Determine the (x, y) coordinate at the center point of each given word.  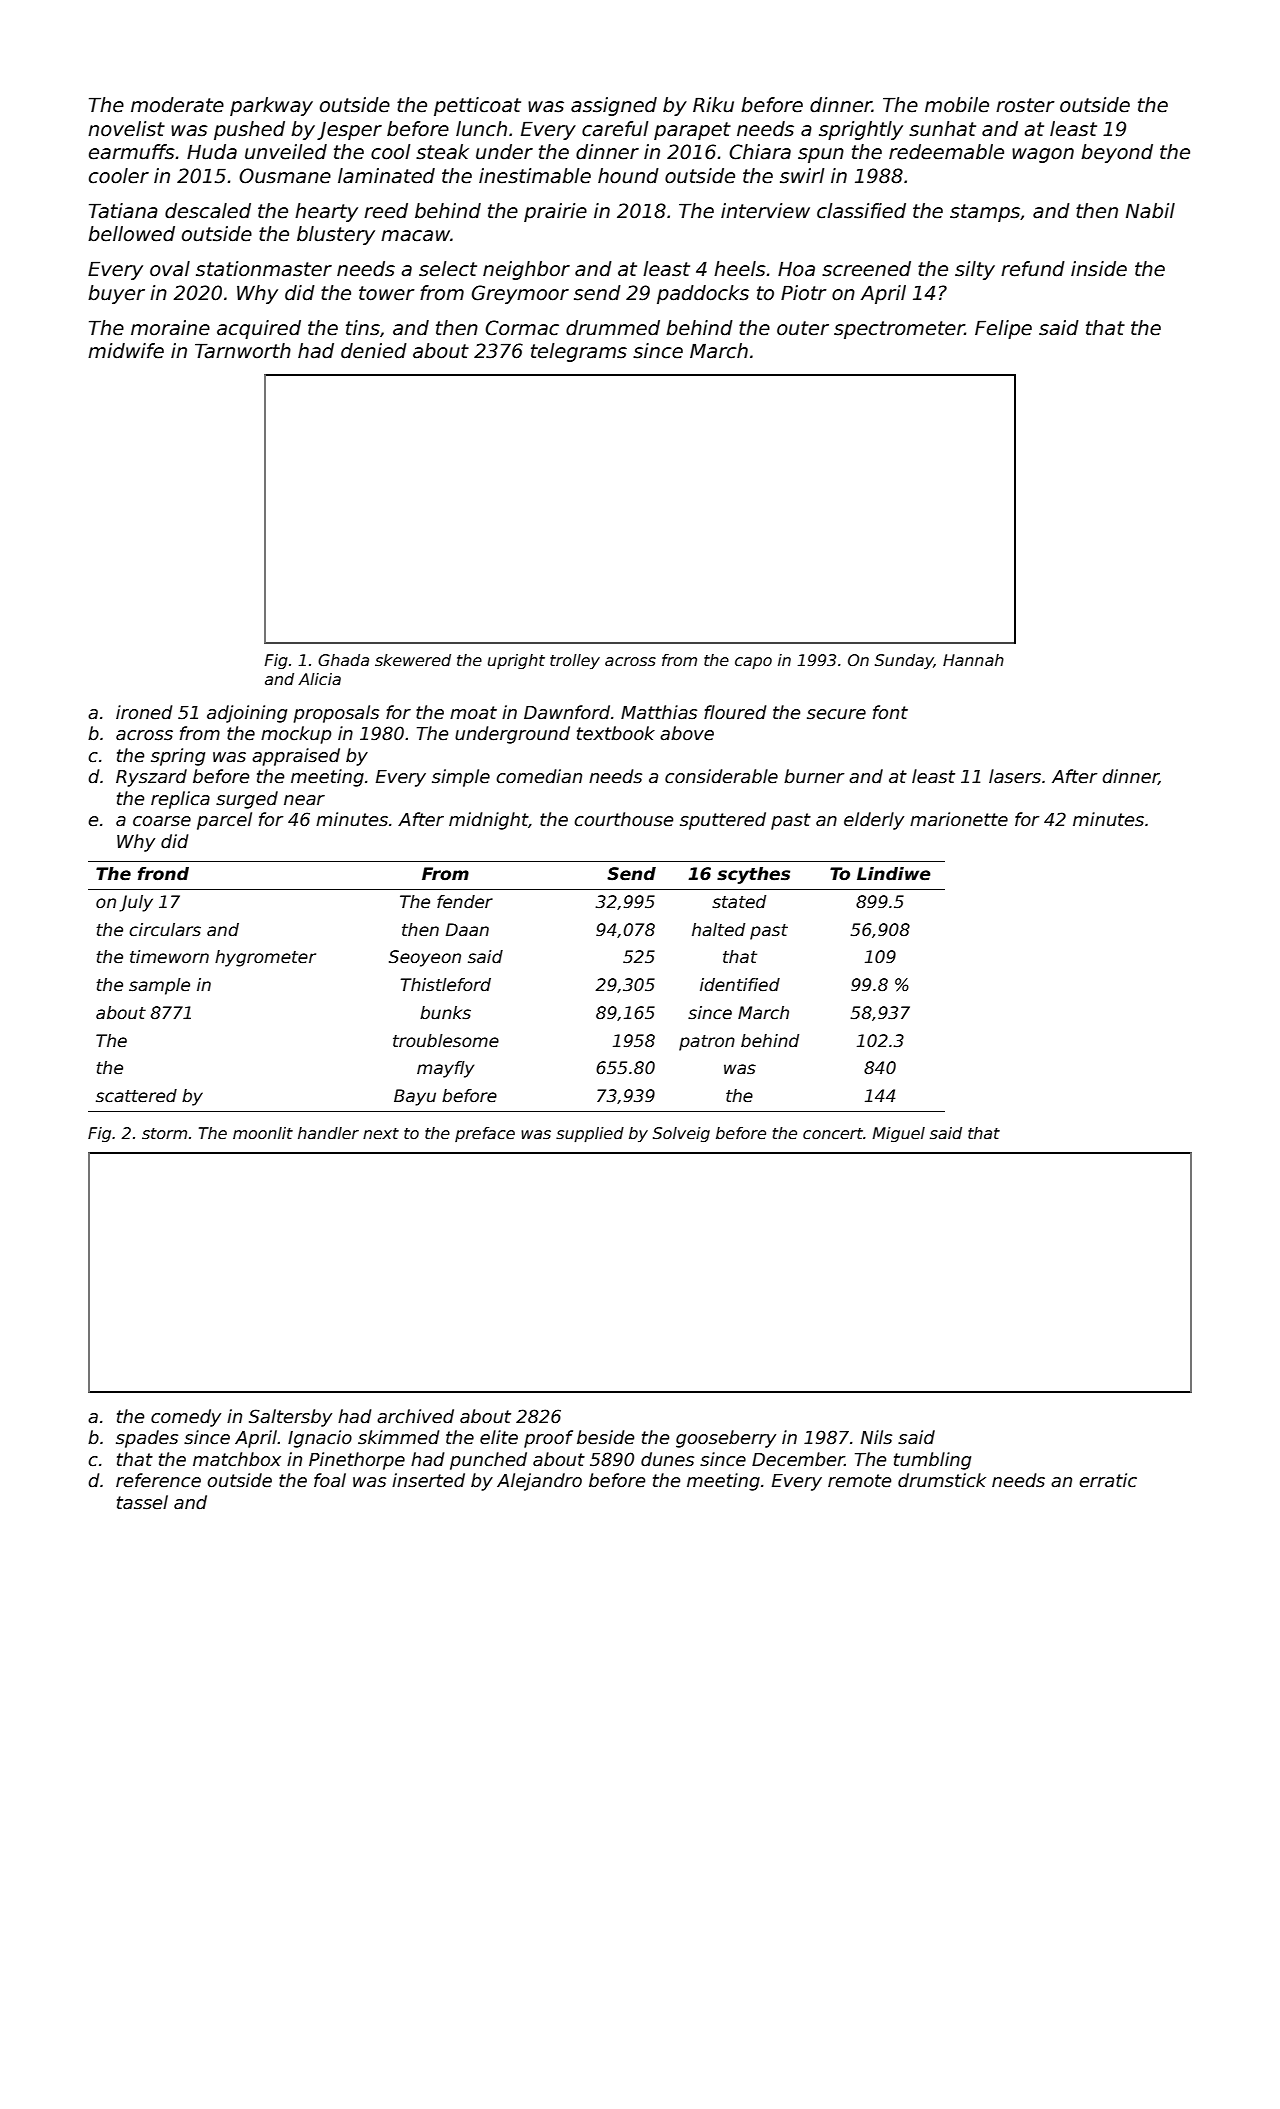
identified (740, 985)
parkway (271, 106)
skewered (413, 660)
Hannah (973, 660)
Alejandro (539, 1482)
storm (164, 1134)
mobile (957, 105)
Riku (713, 105)
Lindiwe (894, 874)
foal (330, 1480)
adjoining (247, 714)
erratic (1108, 1480)
